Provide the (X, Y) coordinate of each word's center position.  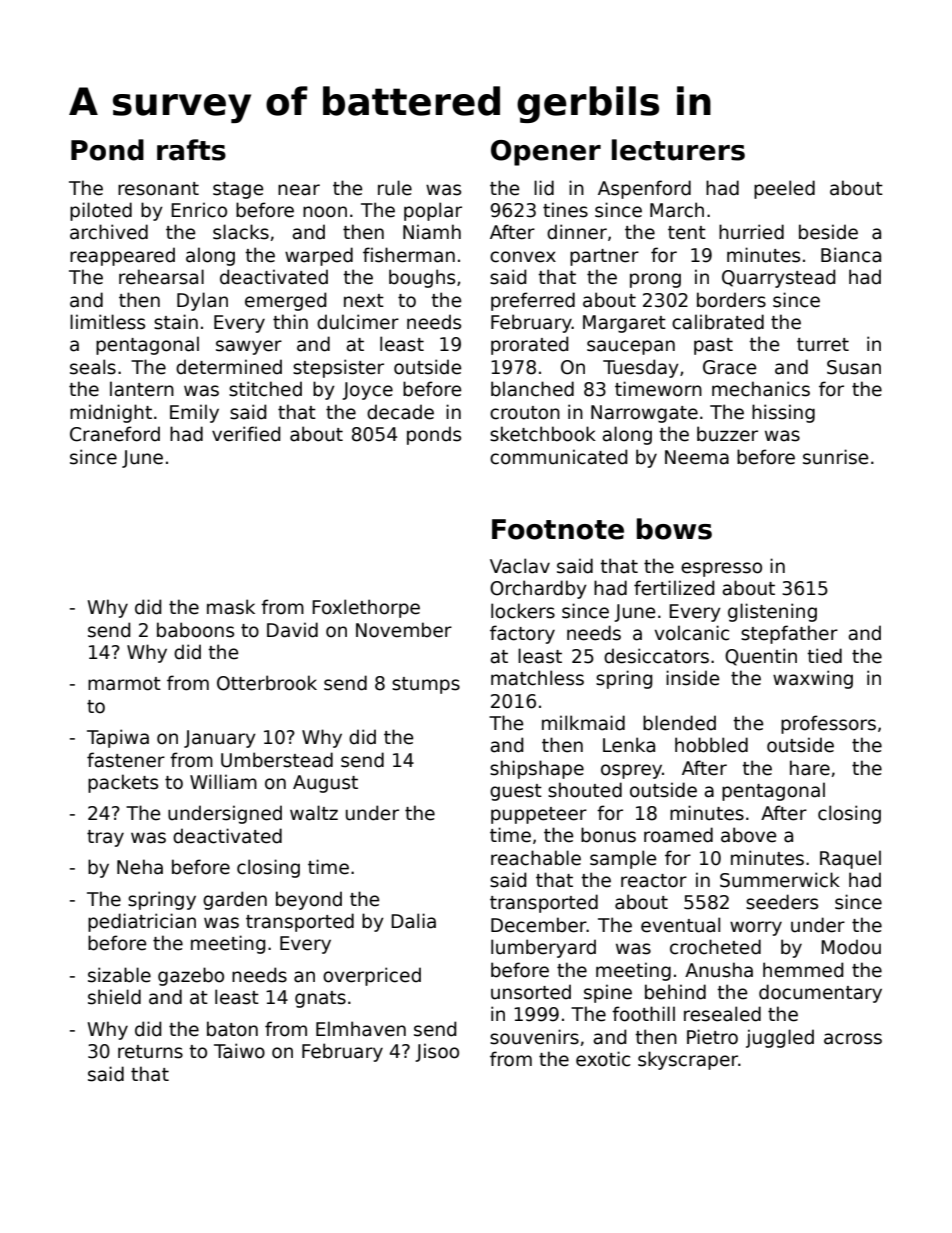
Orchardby (538, 589)
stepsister (338, 368)
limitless (107, 322)
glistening (772, 612)
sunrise (835, 457)
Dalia (413, 921)
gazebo (191, 976)
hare (810, 768)
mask (231, 607)
